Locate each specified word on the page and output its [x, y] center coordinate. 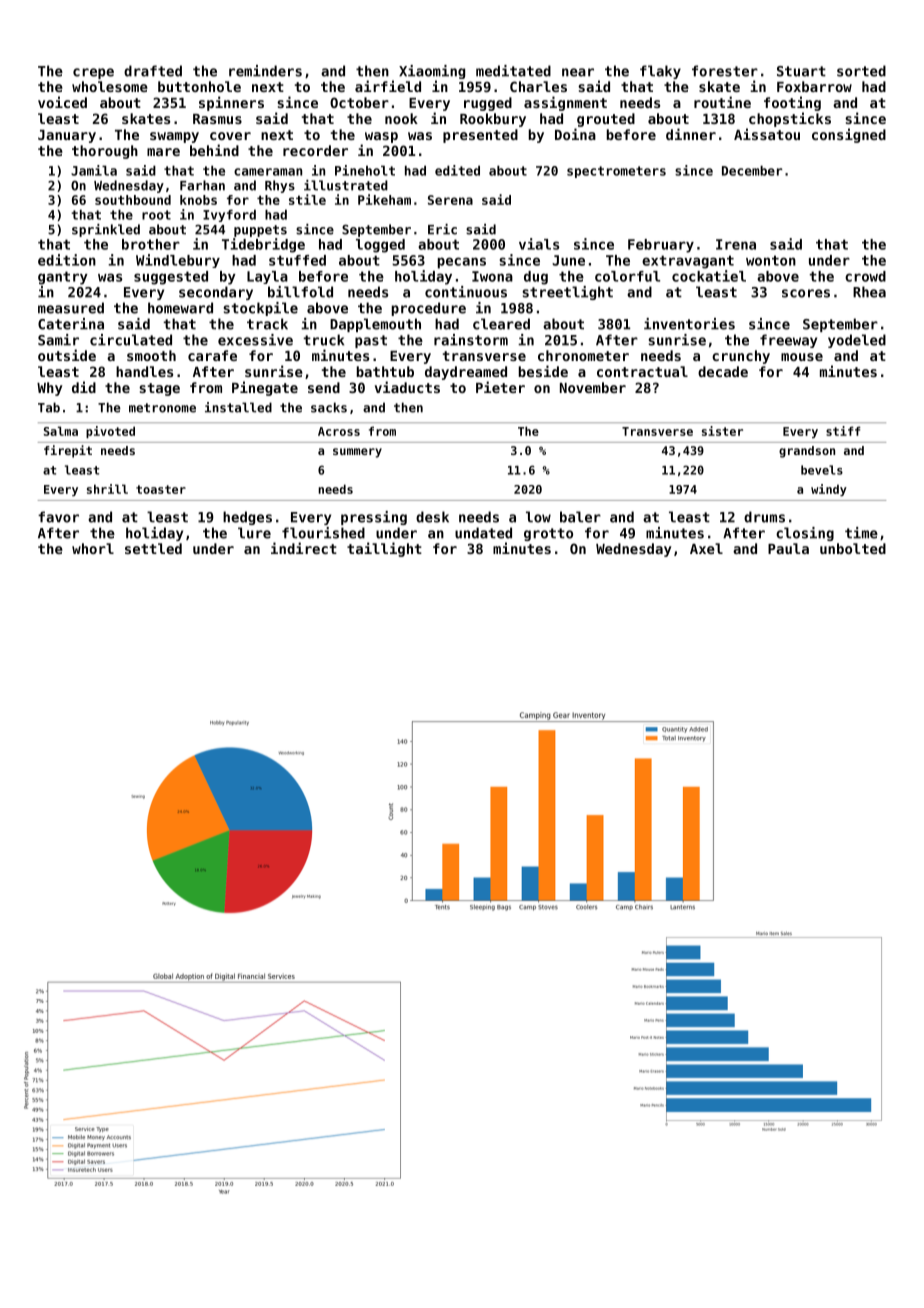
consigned [849, 135]
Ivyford [229, 215]
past [371, 341]
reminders [265, 71]
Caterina [71, 324]
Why [50, 389]
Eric [442, 229]
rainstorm [471, 340]
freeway [788, 341]
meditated [513, 71]
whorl [93, 548]
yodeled [857, 341]
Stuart [801, 71]
